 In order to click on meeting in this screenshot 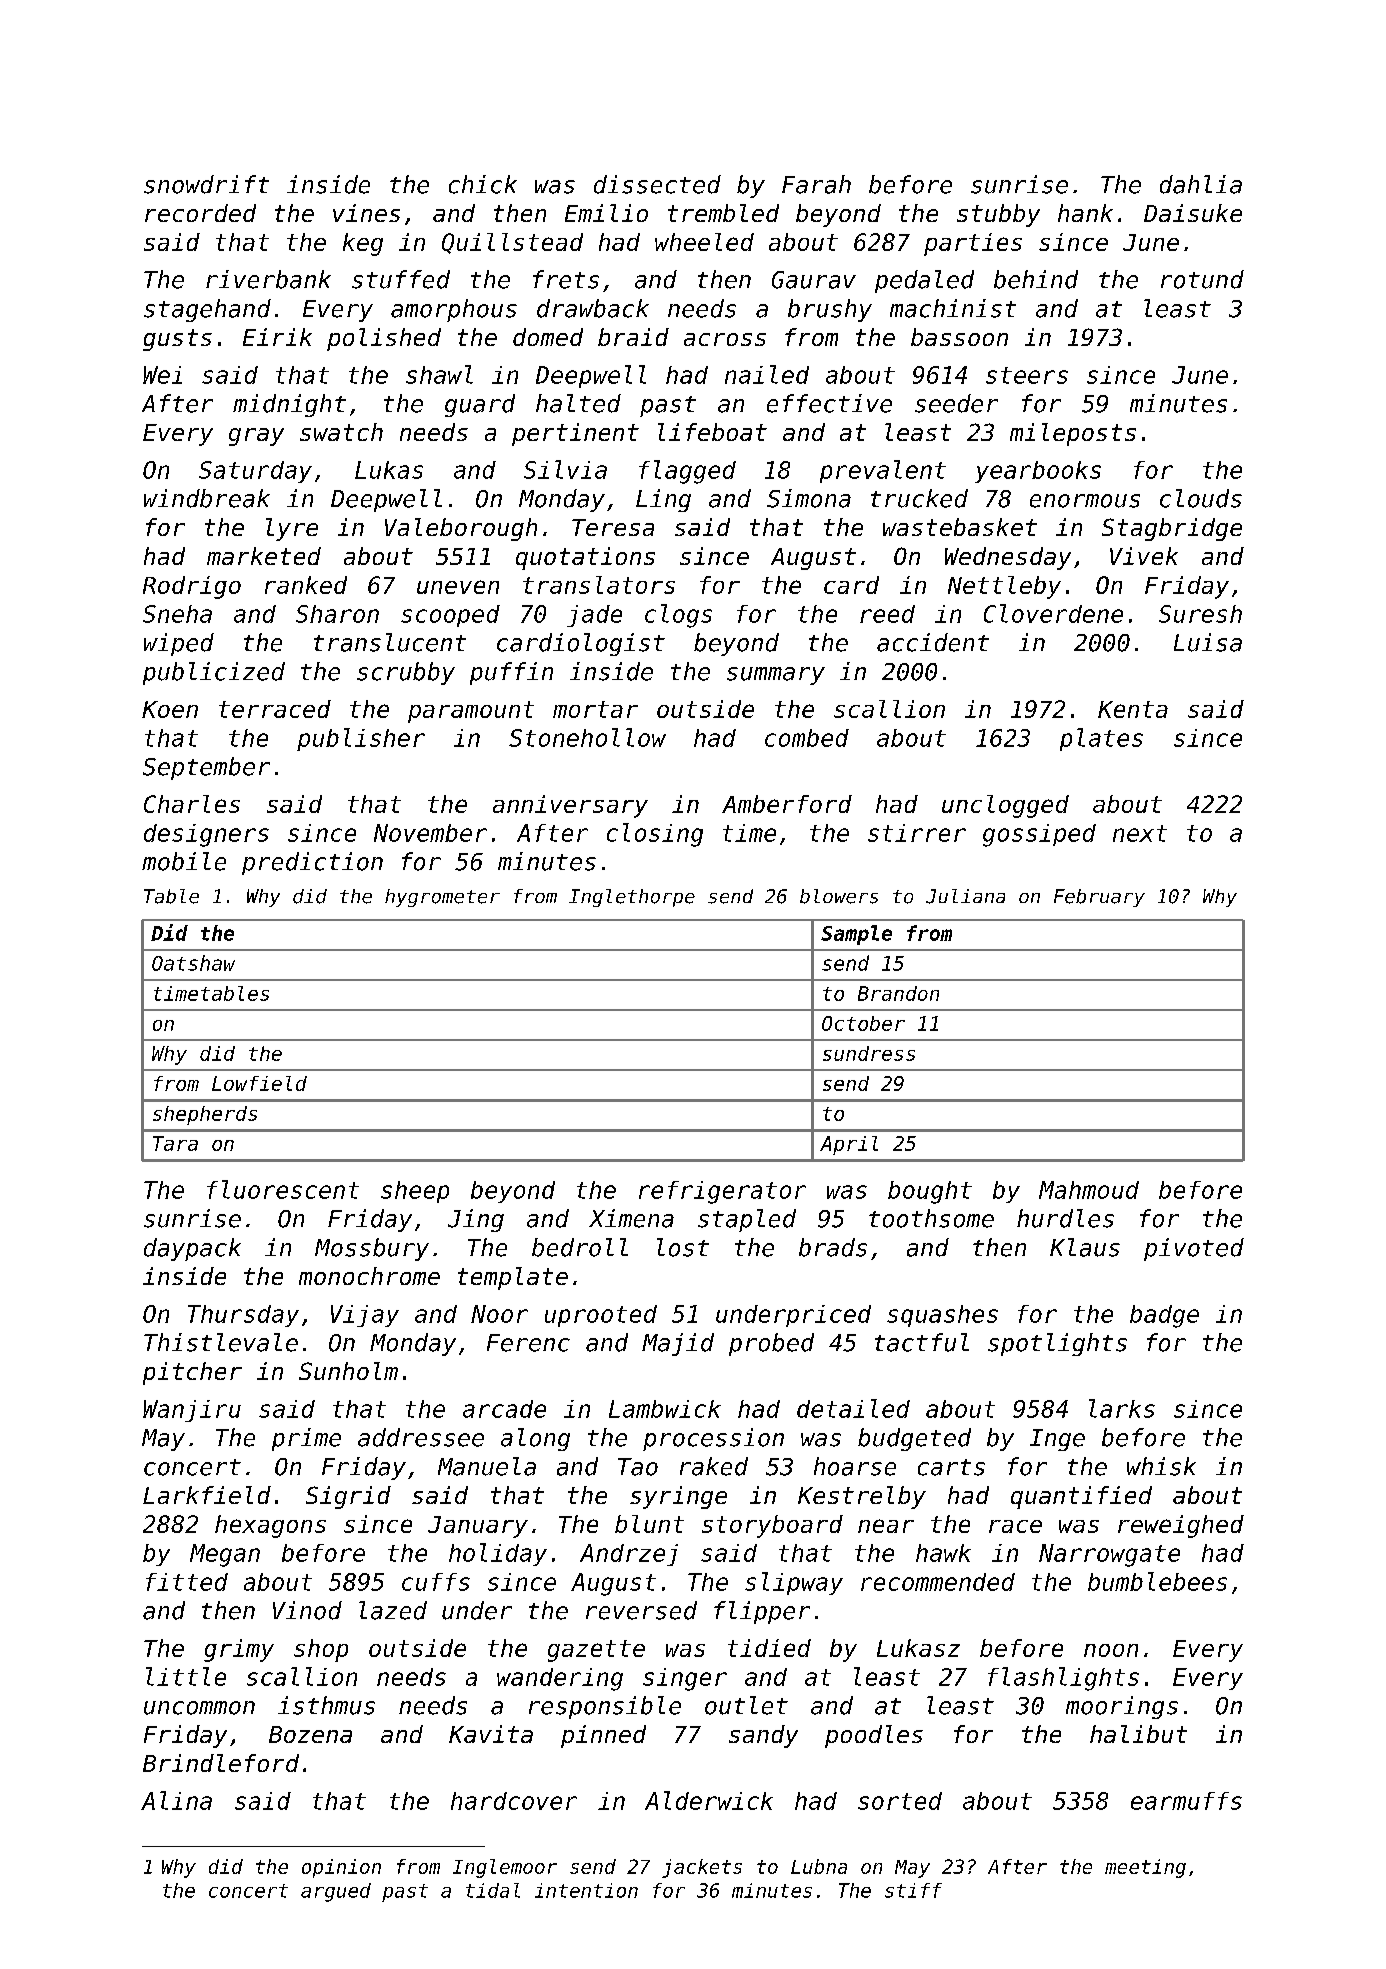, I will do `click(1145, 1868)`.
